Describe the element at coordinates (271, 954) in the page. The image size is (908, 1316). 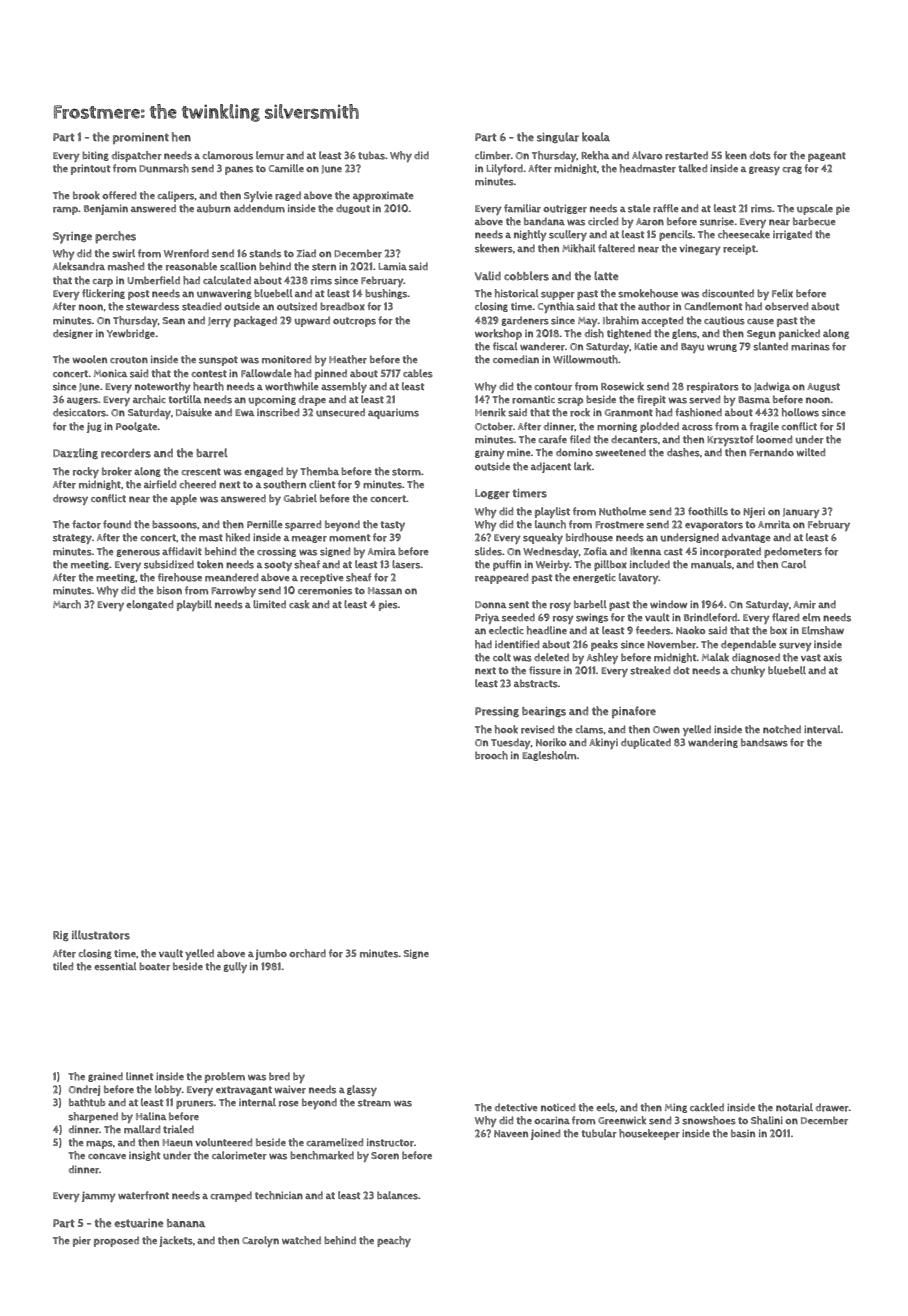
I see `jumbo` at that location.
